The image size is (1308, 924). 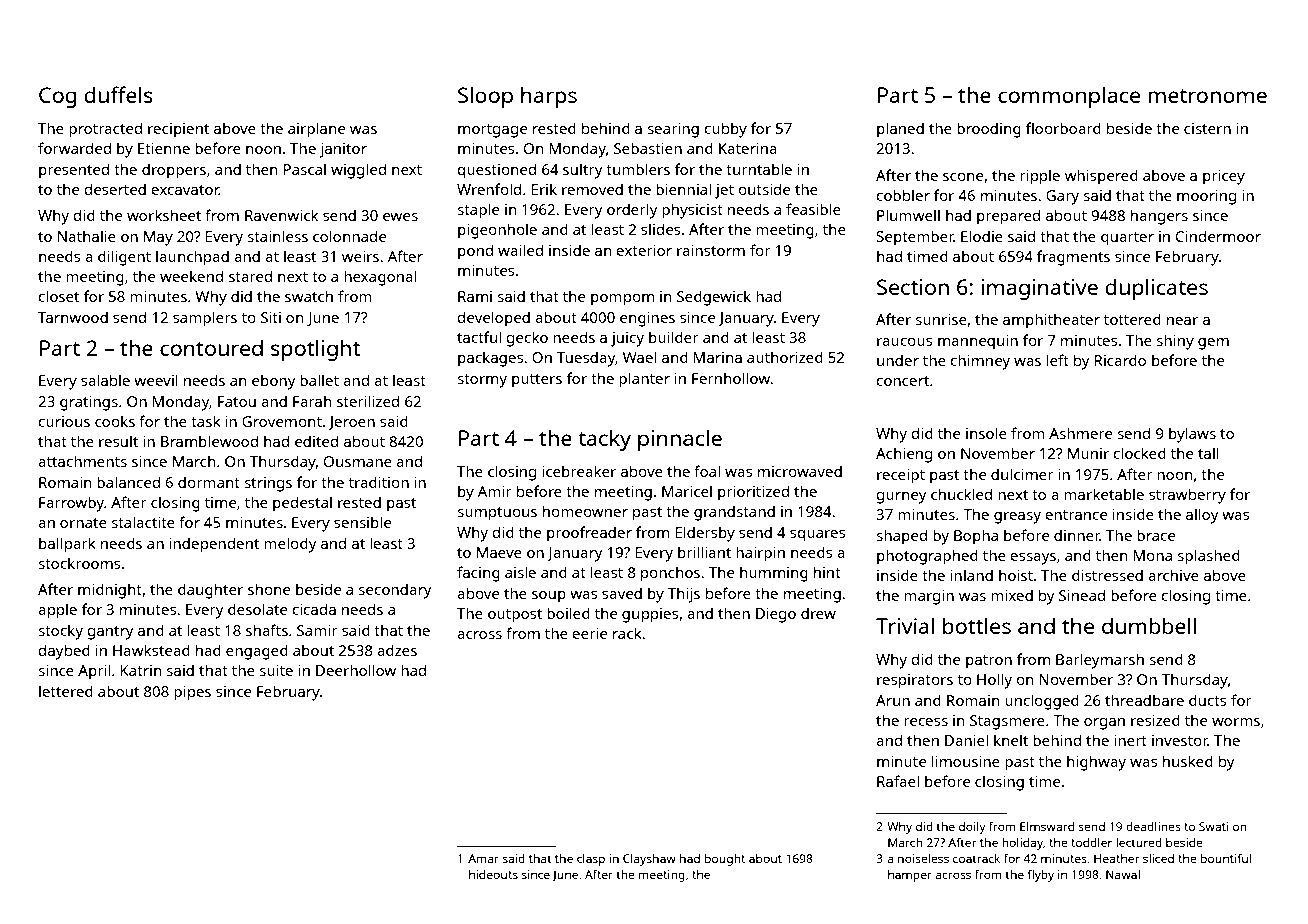 I want to click on contoured, so click(x=211, y=348).
